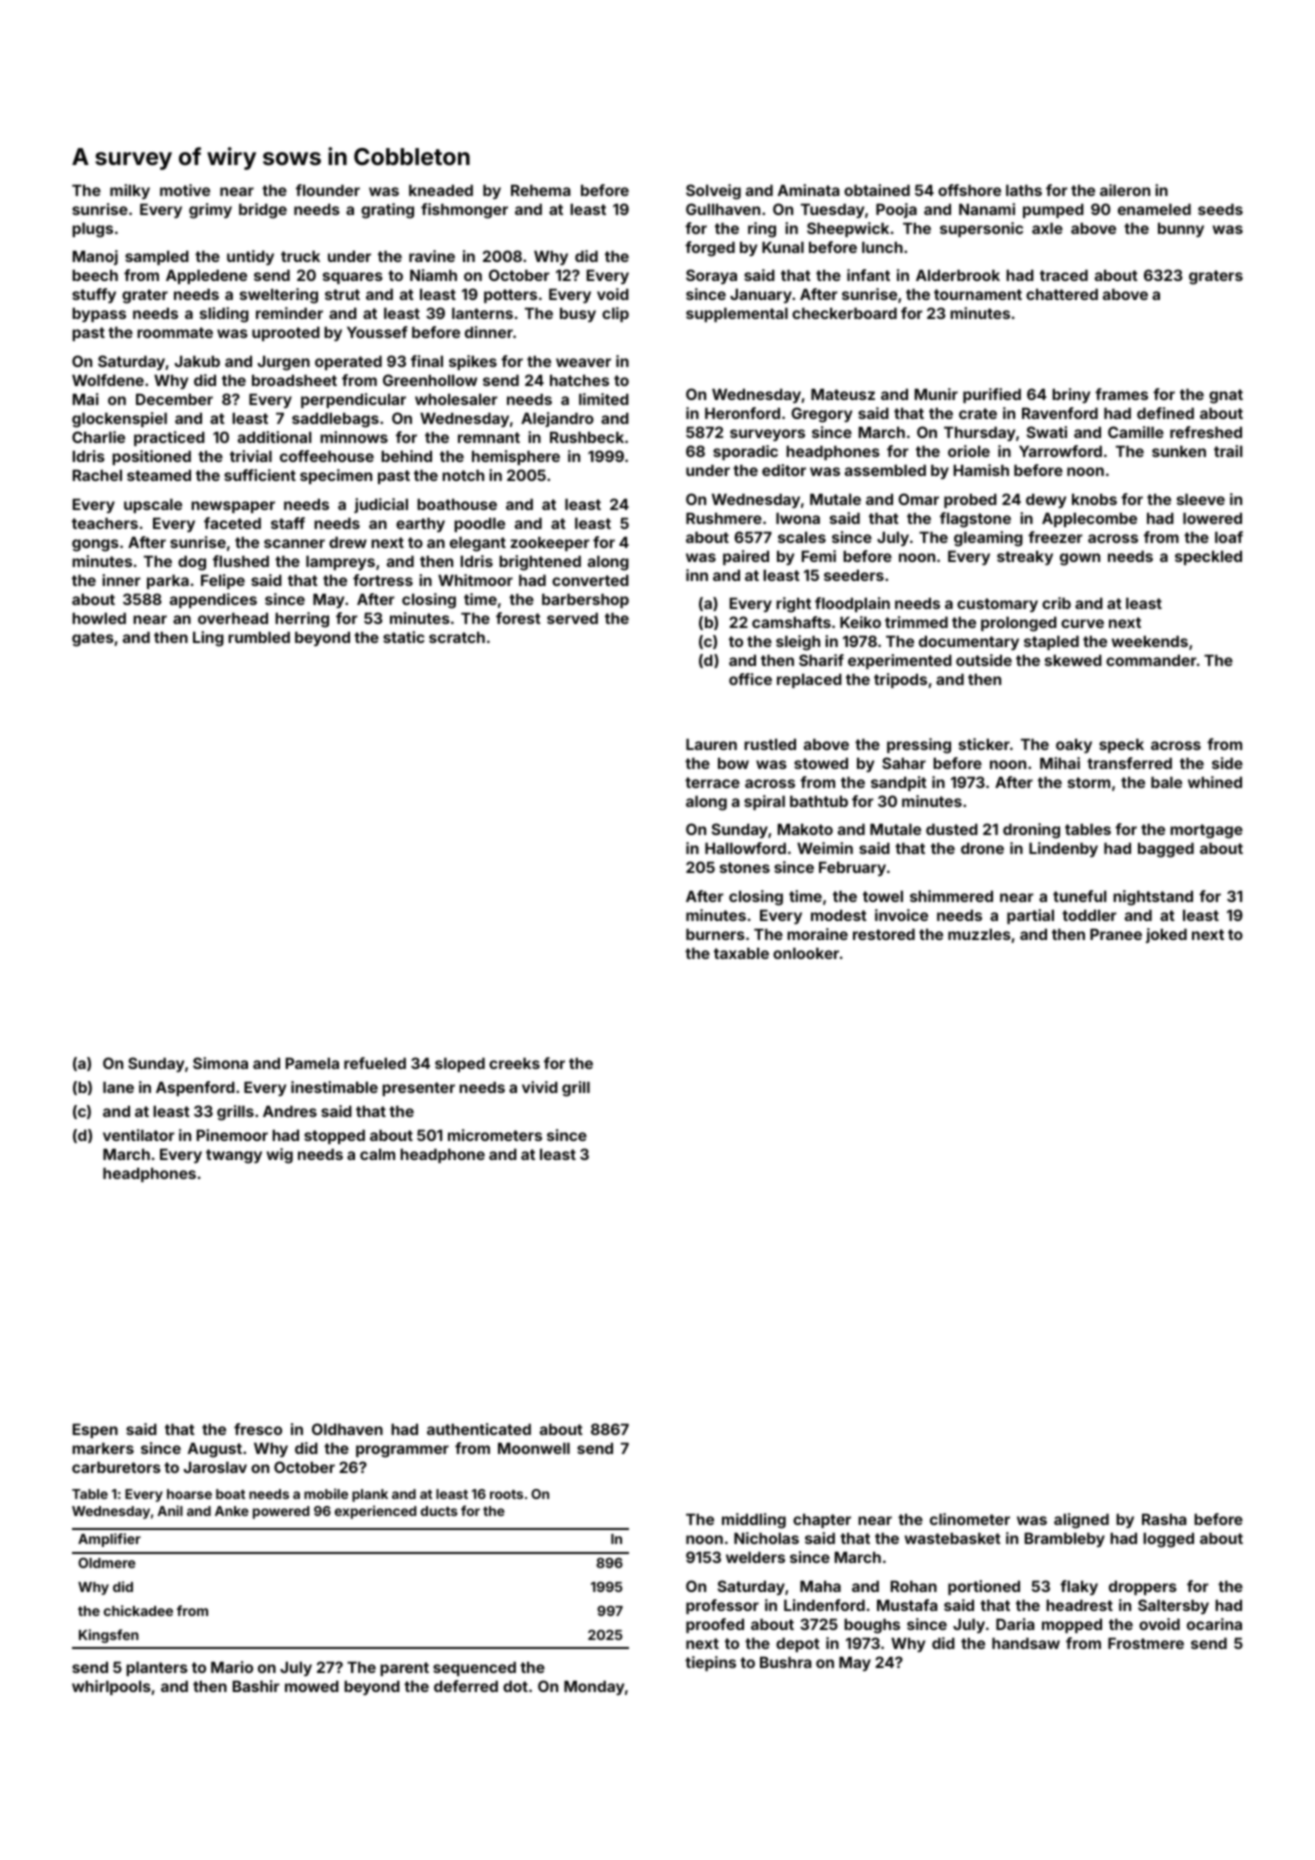 The width and height of the document is (1315, 1860). What do you see at coordinates (93, 639) in the document?
I see `gates` at bounding box center [93, 639].
